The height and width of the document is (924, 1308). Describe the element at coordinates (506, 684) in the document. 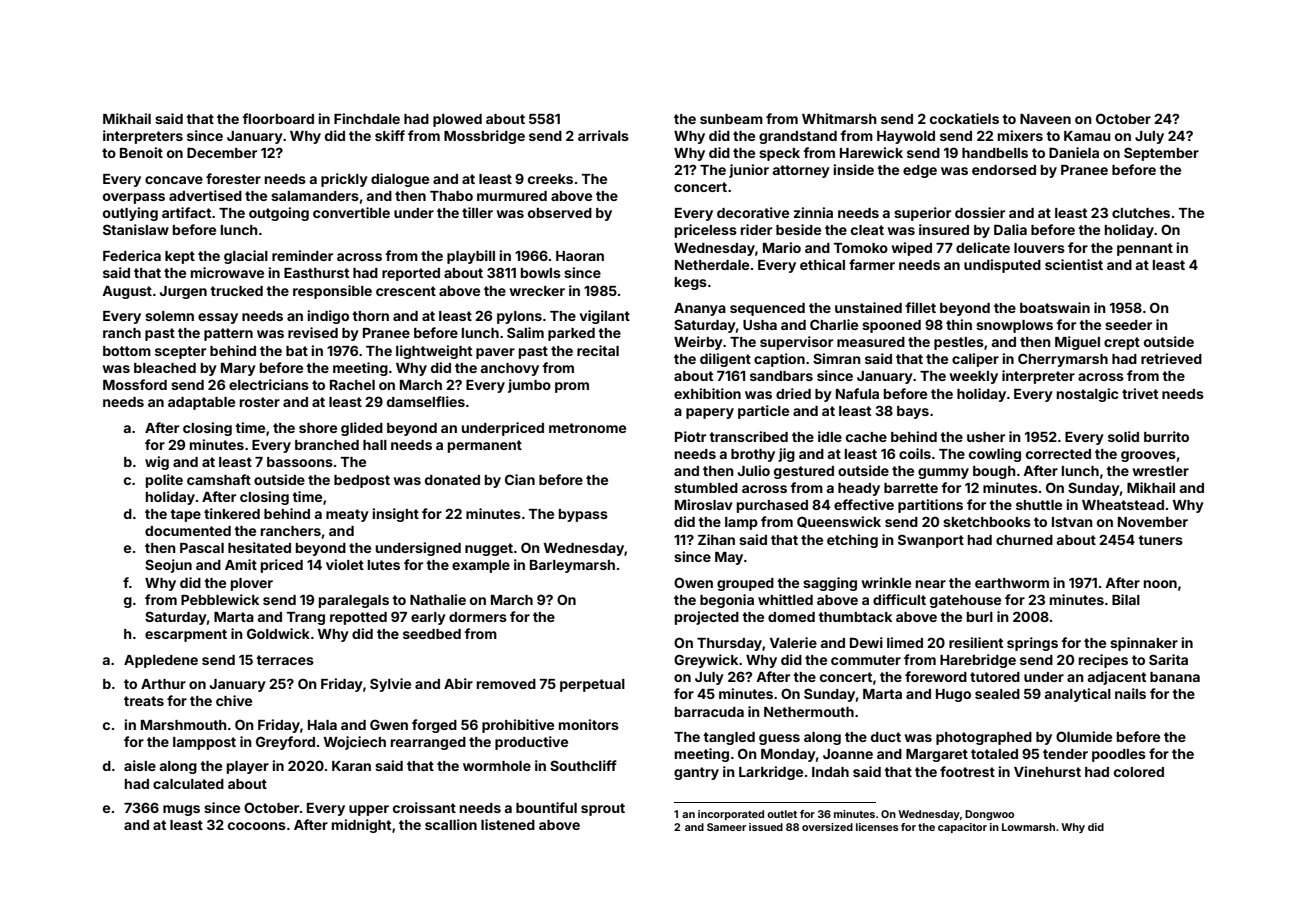

I see `removed` at that location.
